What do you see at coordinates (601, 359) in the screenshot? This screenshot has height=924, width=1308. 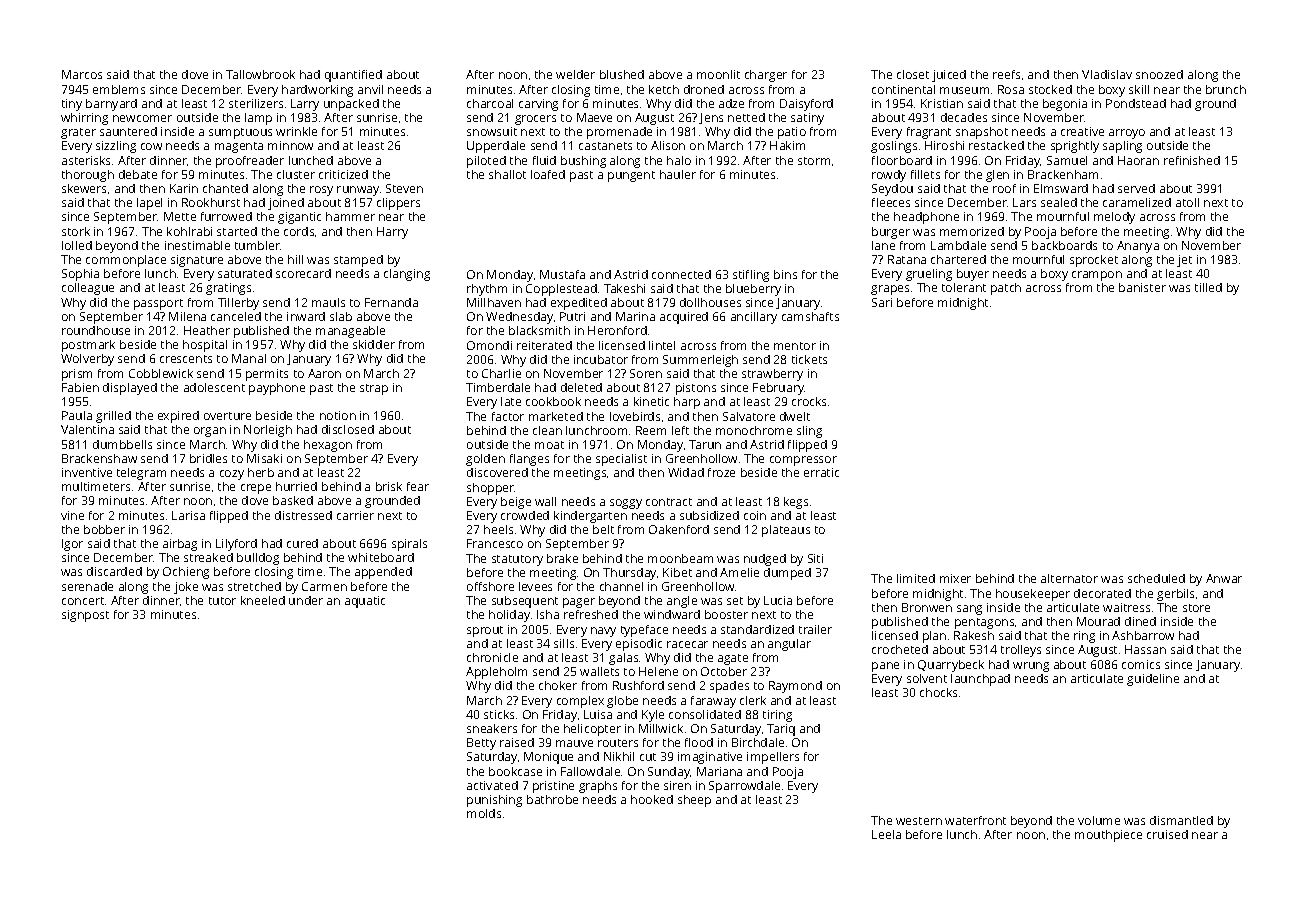 I see `incubator` at bounding box center [601, 359].
